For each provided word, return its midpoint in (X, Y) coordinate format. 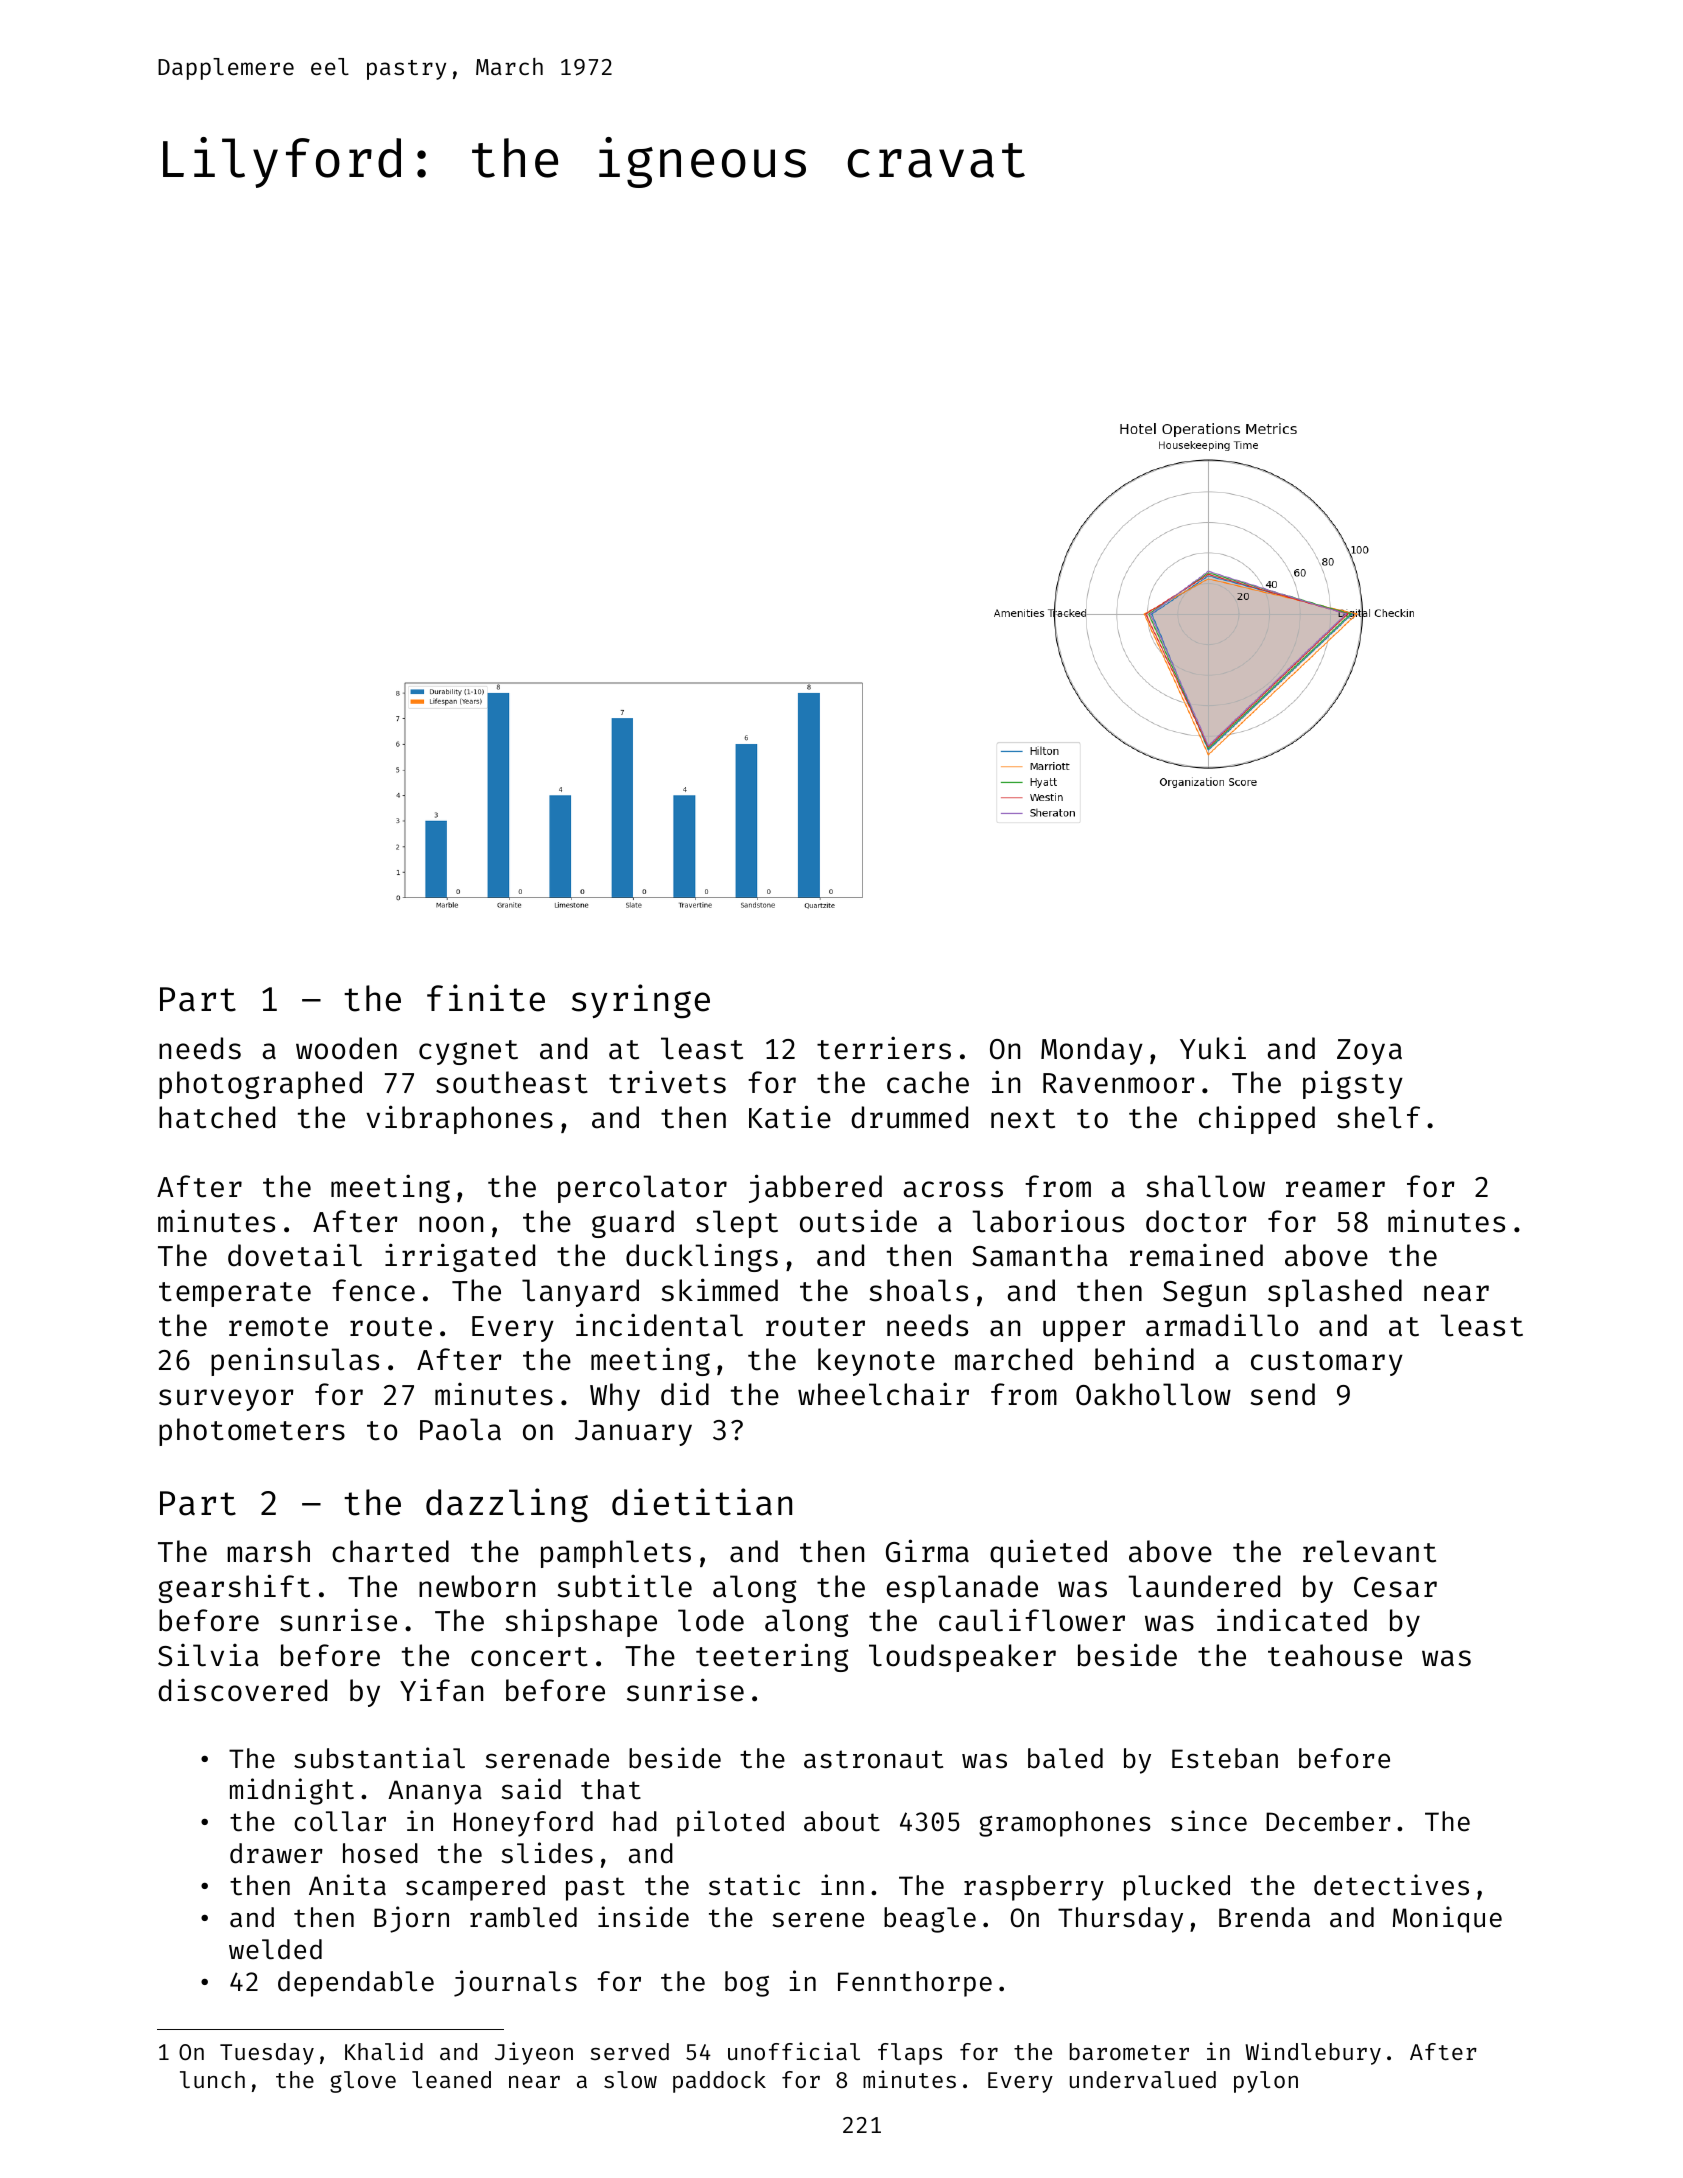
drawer (276, 1853)
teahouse (1335, 1655)
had (635, 1821)
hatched (217, 1117)
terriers (884, 1048)
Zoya (1369, 1052)
